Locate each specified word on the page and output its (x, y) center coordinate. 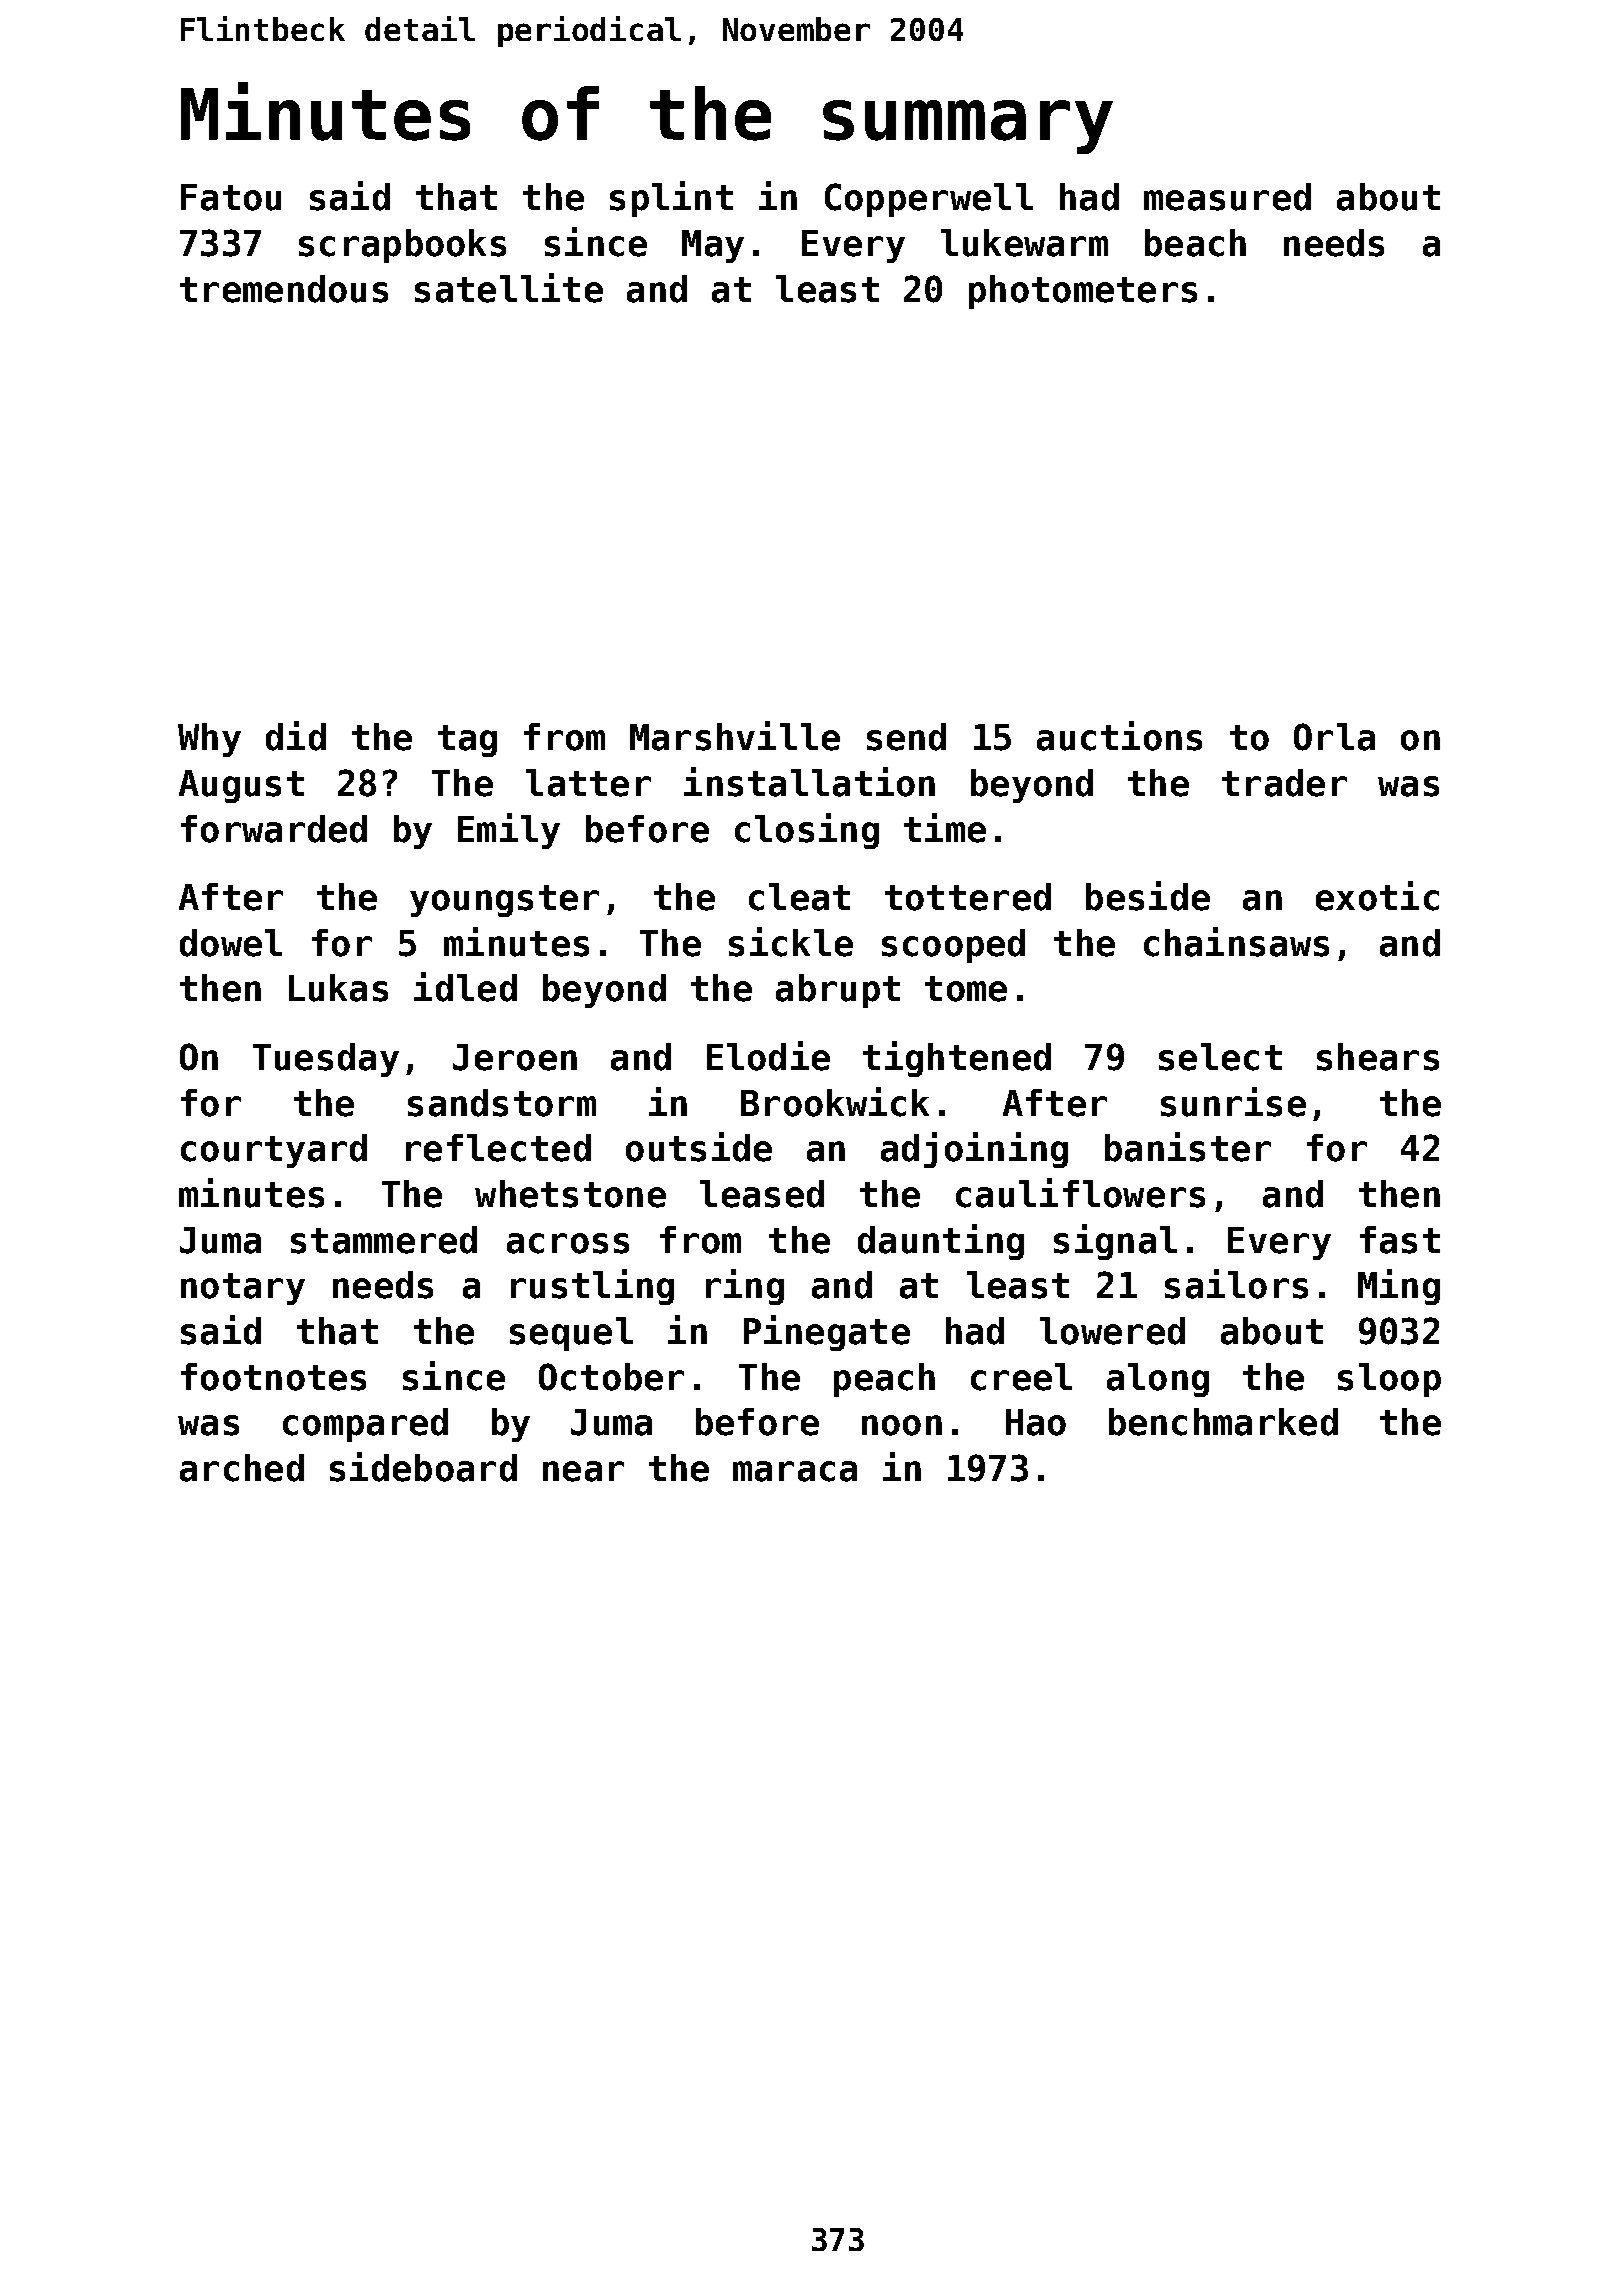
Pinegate (827, 1333)
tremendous (284, 289)
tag (467, 741)
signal (1115, 1242)
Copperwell (929, 200)
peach (884, 1380)
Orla (1334, 737)
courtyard (274, 1151)
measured (1227, 197)
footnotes (273, 1377)
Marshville (735, 736)
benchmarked (1223, 1422)
